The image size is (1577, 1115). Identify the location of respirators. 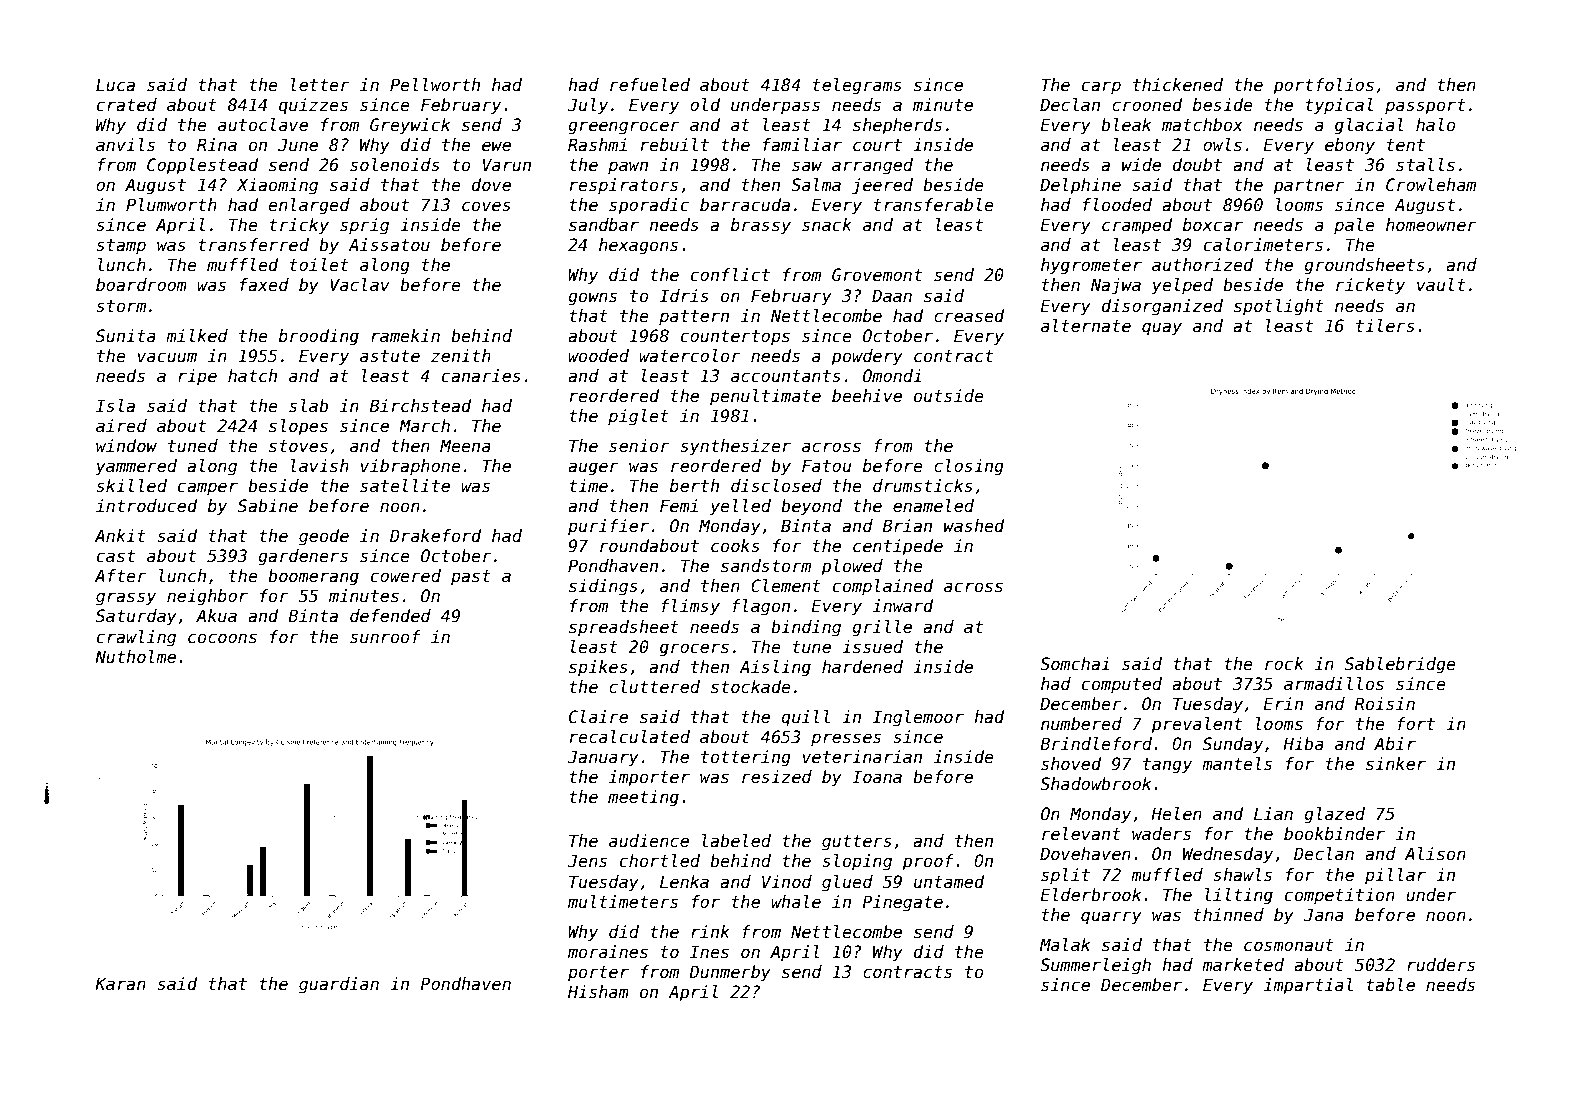
(624, 186).
